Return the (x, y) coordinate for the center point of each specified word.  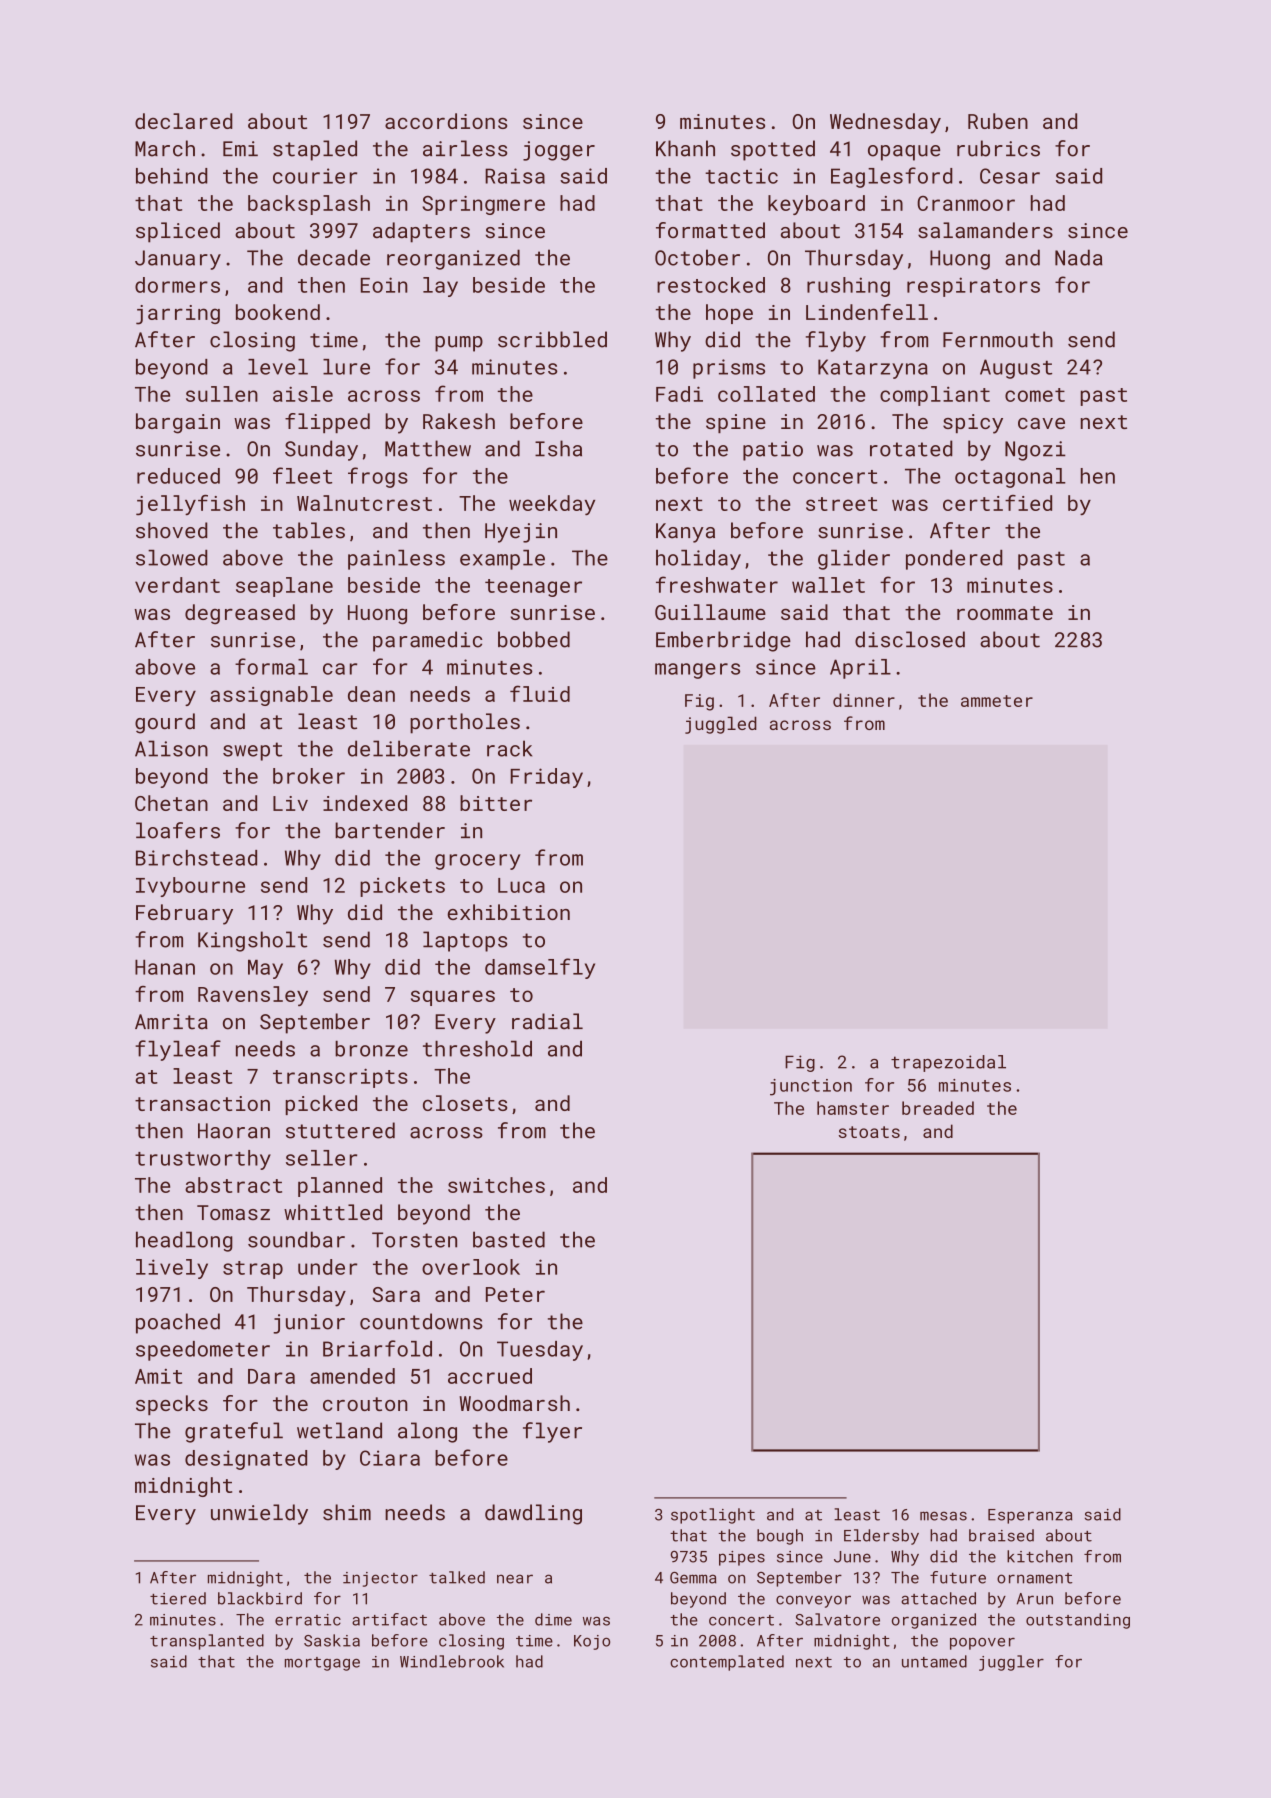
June (852, 1557)
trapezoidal (948, 1063)
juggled (721, 725)
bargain (178, 423)
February (184, 914)
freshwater (717, 584)
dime (553, 1619)
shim (347, 1512)
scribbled (552, 339)
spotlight (713, 1516)
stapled (315, 150)
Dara (271, 1376)
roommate (1005, 613)
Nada (1079, 257)
